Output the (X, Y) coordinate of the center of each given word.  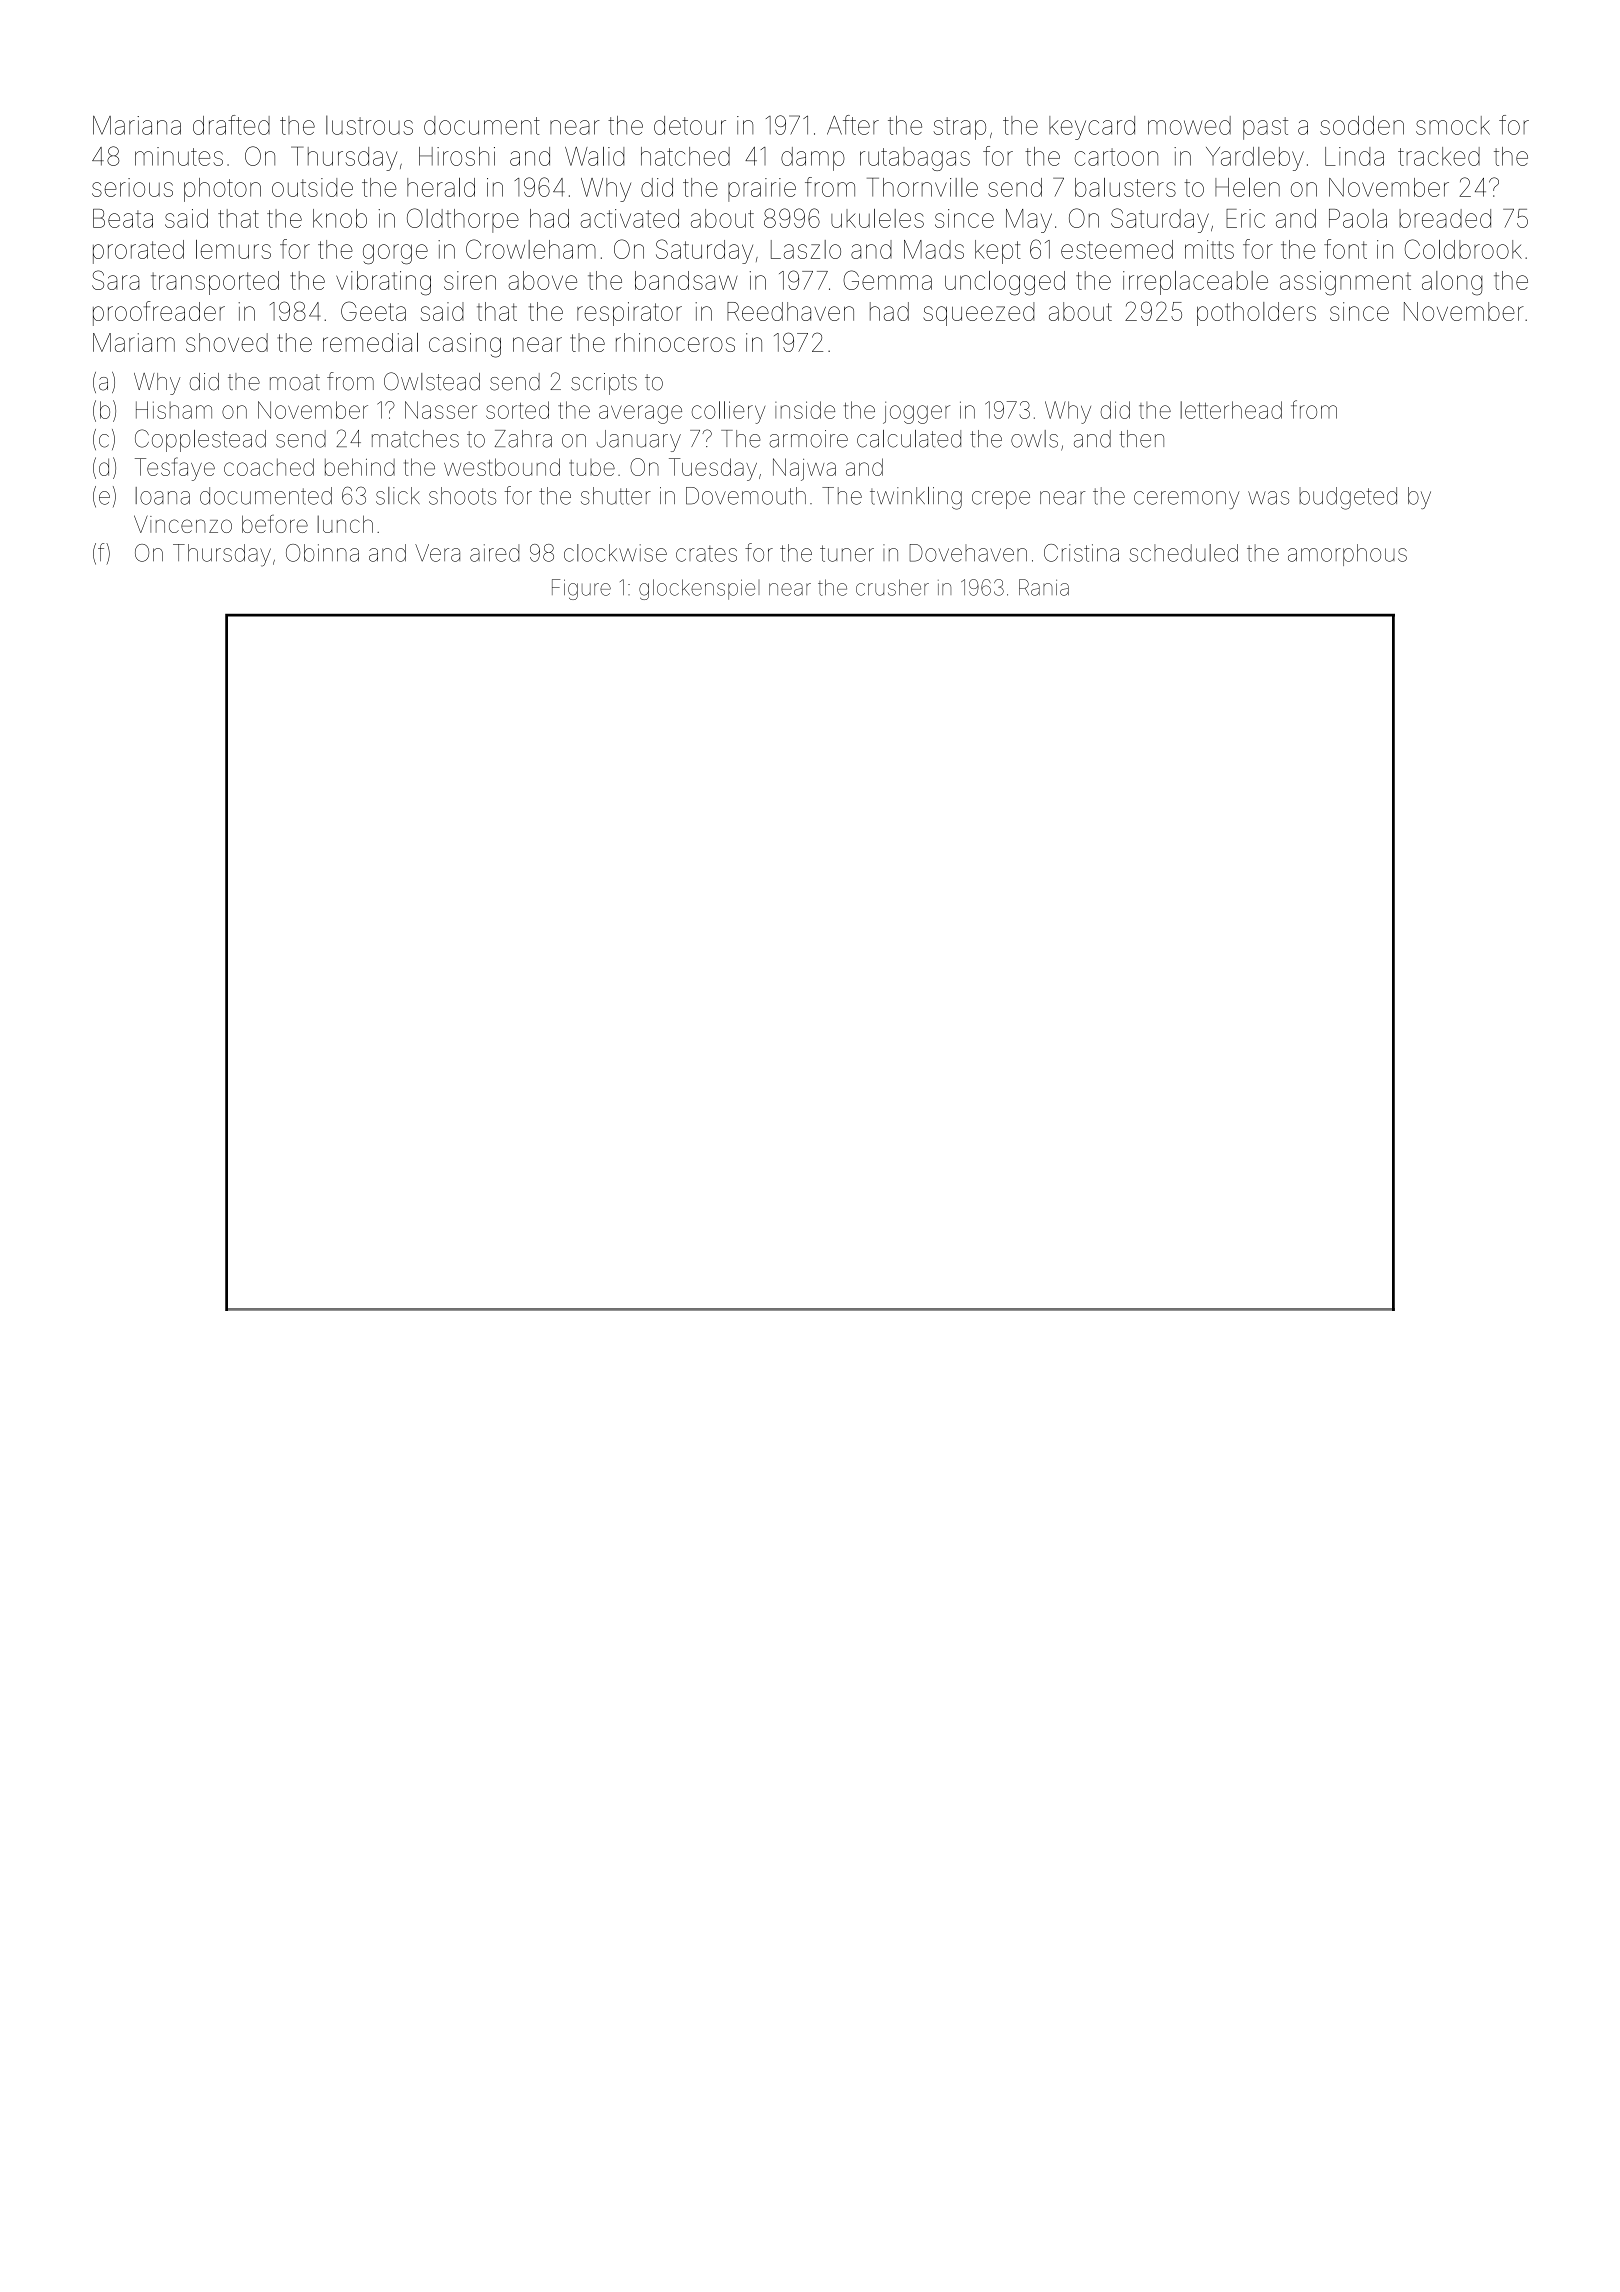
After (853, 125)
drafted (231, 125)
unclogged (1005, 283)
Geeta (373, 311)
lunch (345, 524)
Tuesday (713, 469)
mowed (1189, 125)
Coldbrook (1463, 249)
